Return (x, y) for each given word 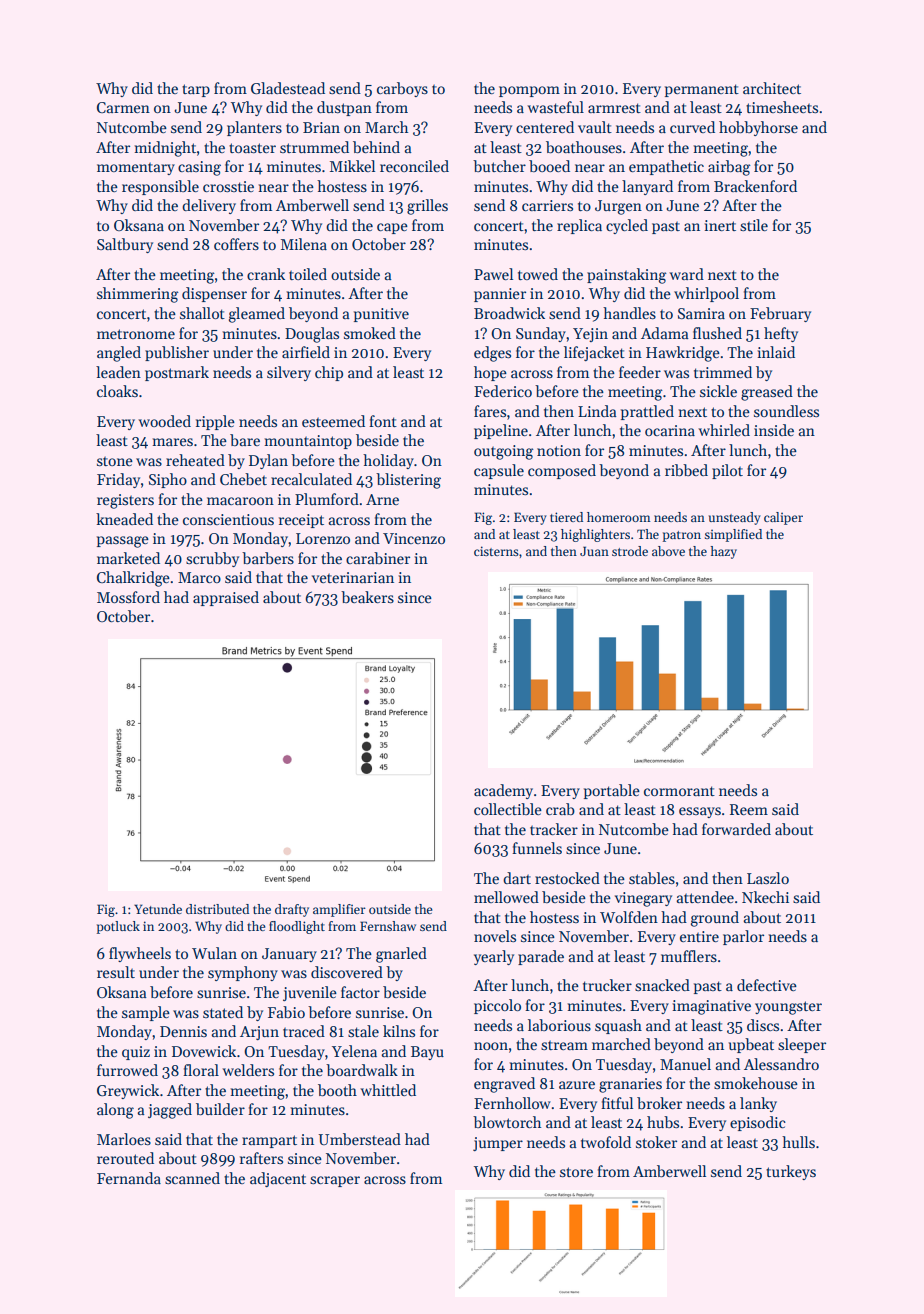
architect (772, 88)
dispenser (214, 294)
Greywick (128, 1091)
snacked (662, 985)
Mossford (128, 597)
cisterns (496, 551)
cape (392, 228)
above (668, 551)
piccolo (497, 1006)
